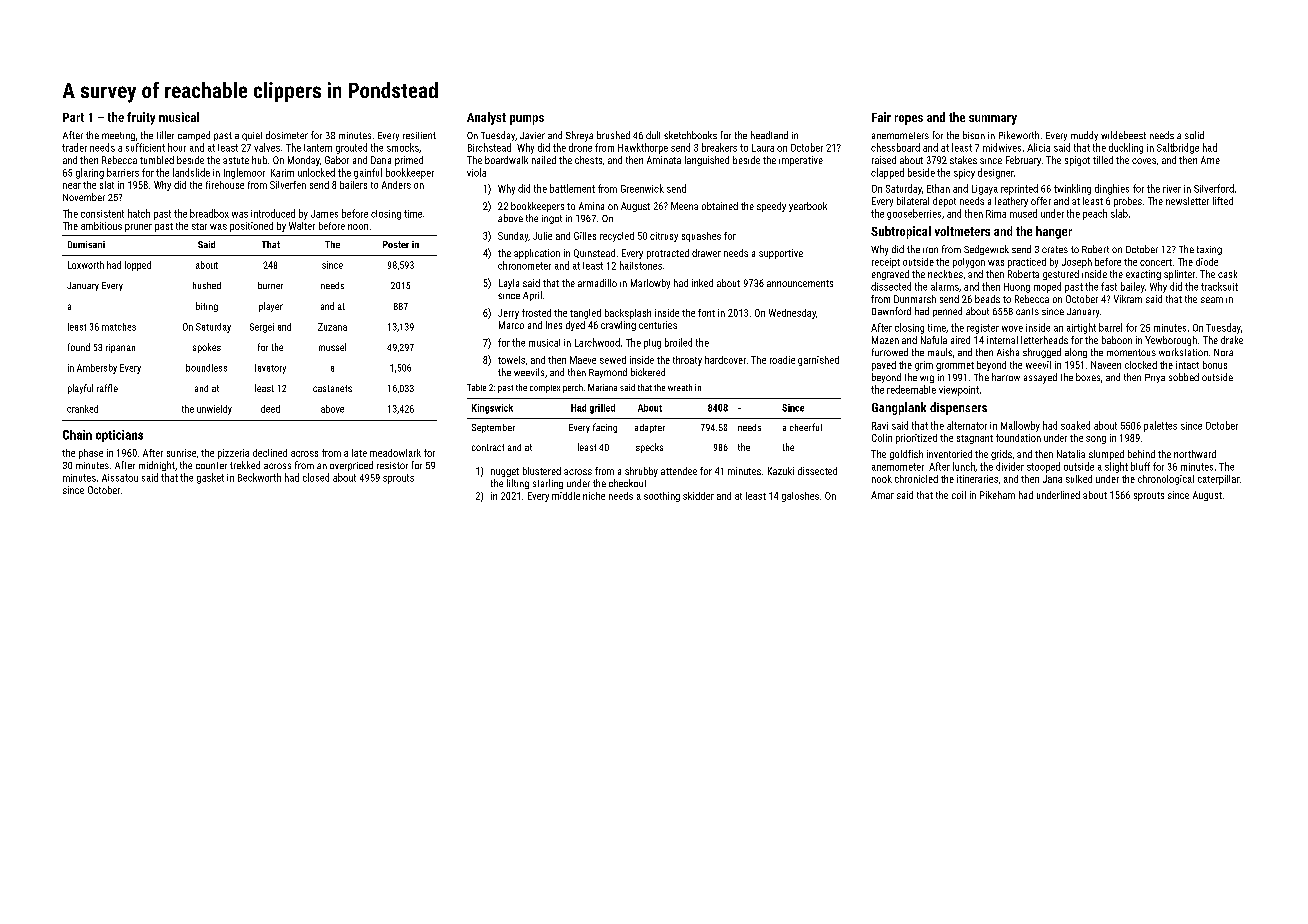 This document has width=1308, height=924. I want to click on solid, so click(1194, 135).
